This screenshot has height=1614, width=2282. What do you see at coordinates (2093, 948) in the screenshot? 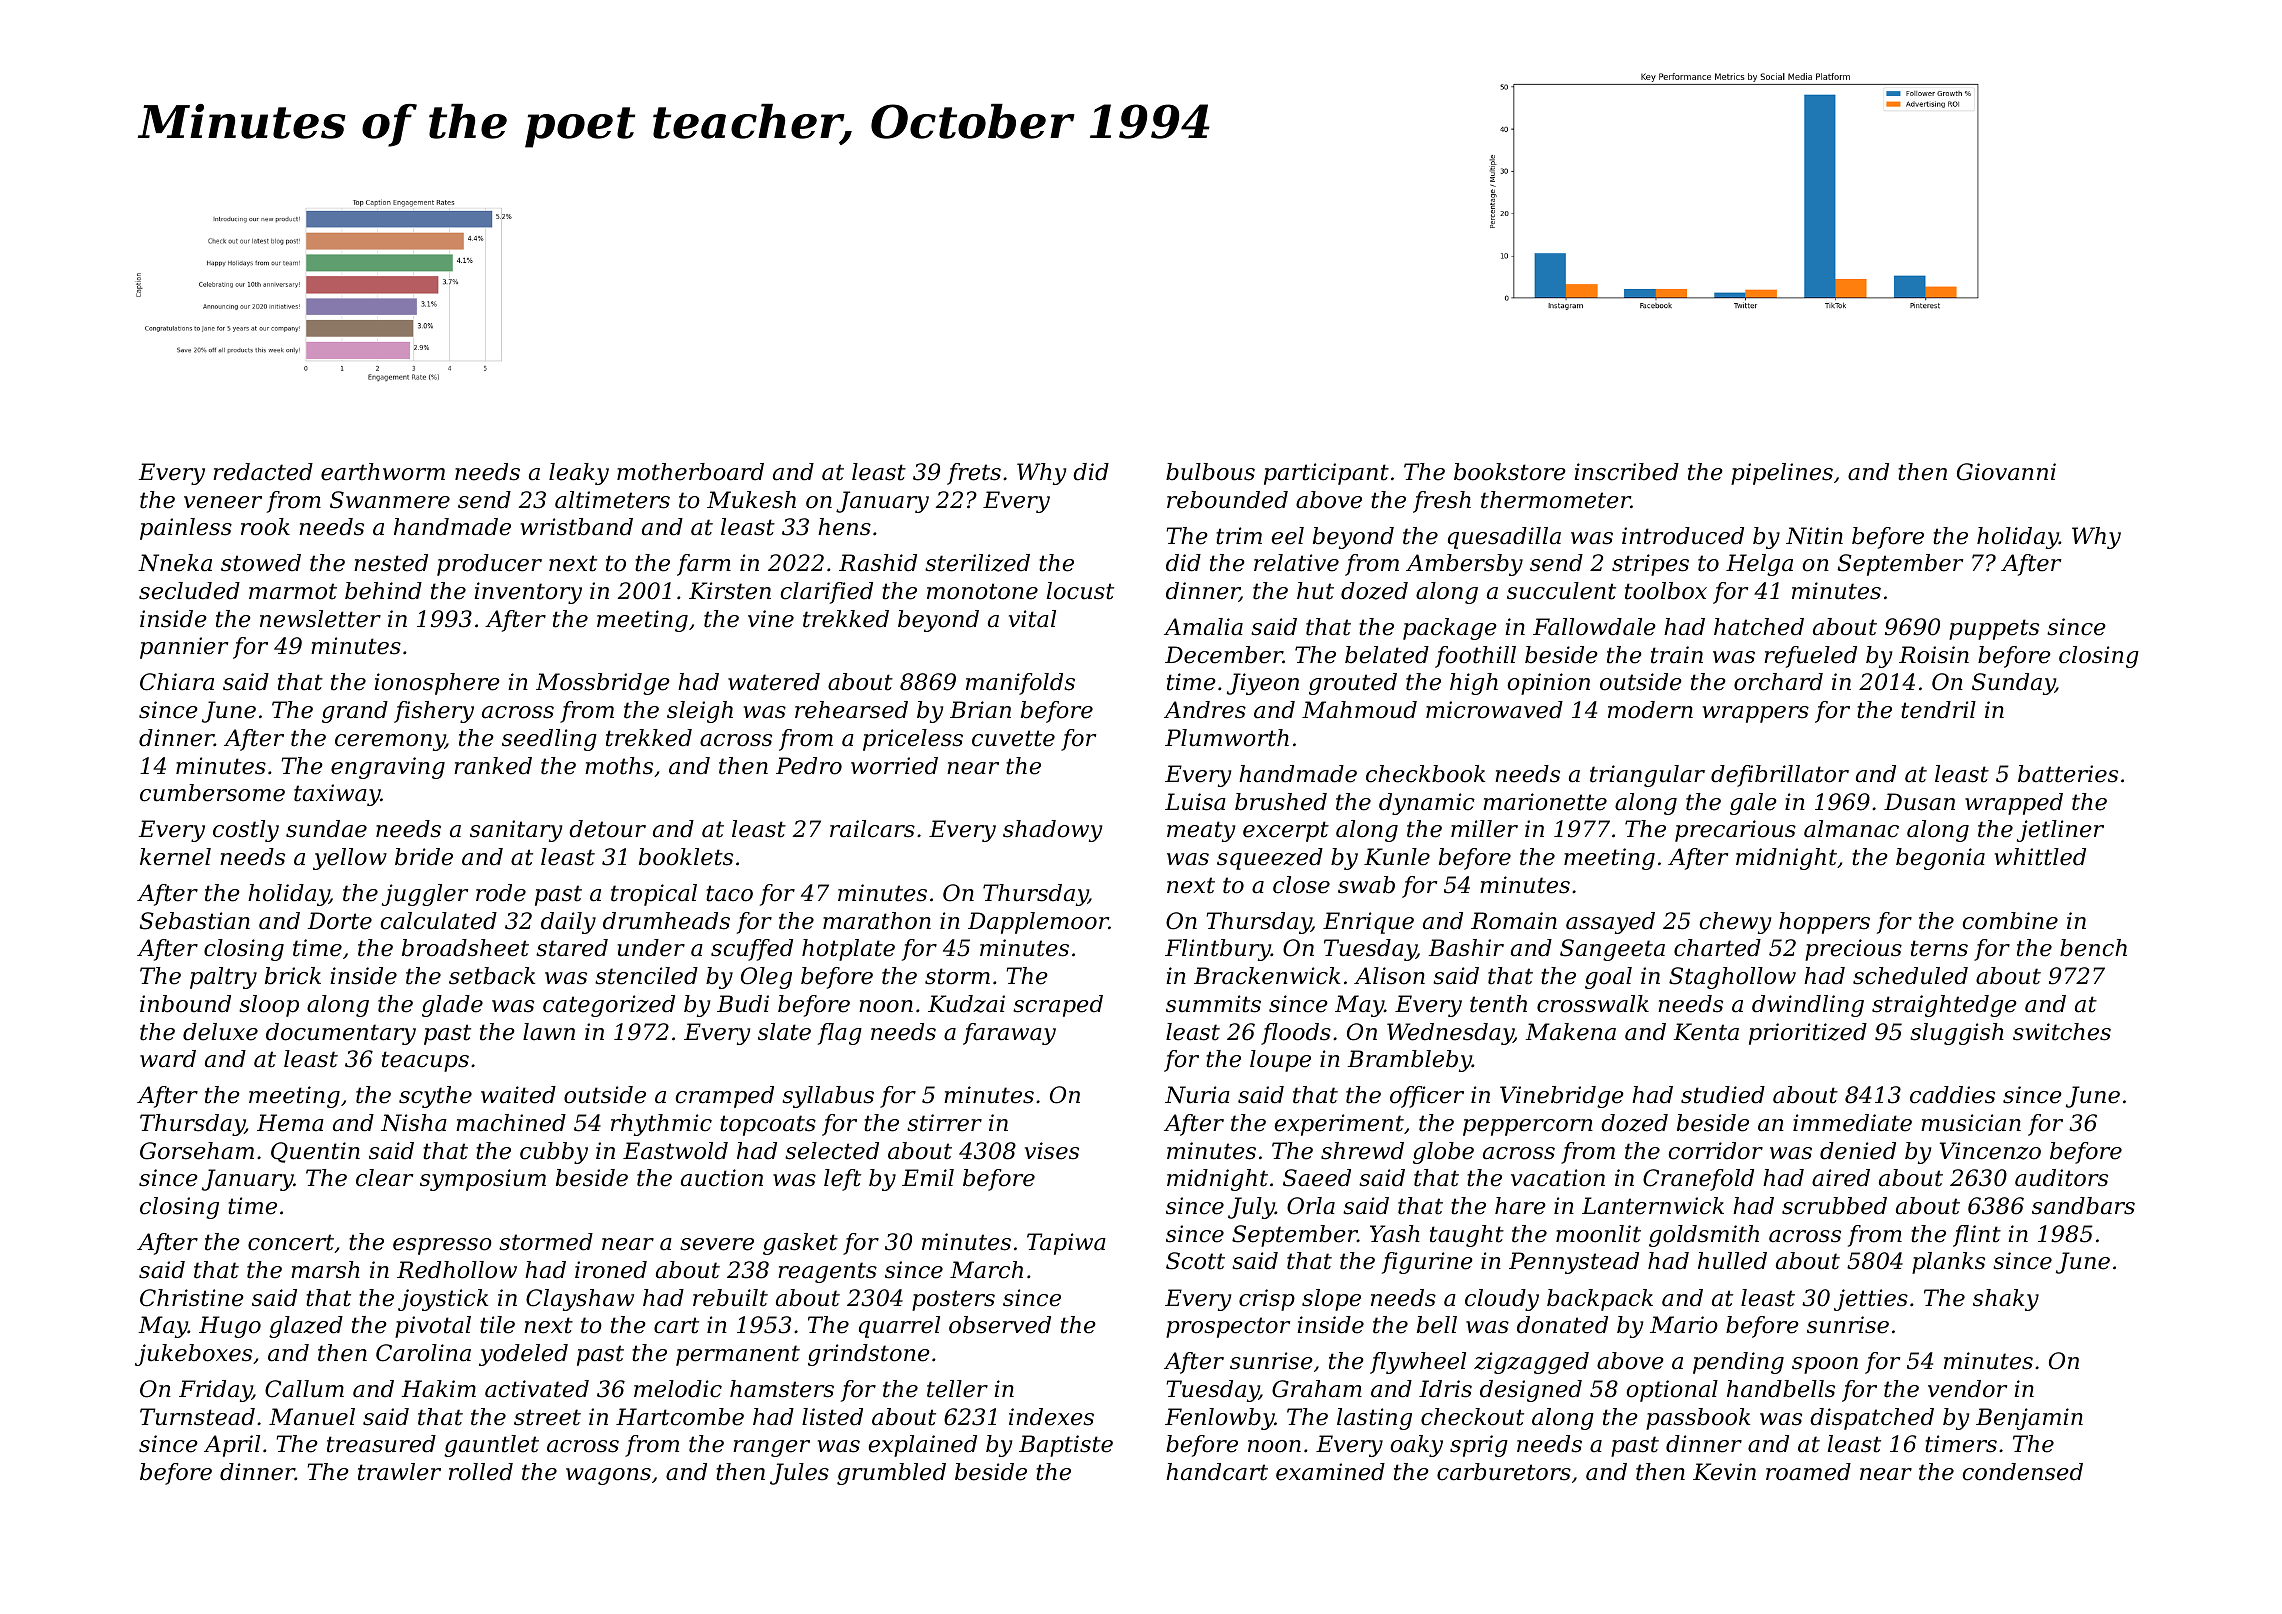
I see `bench` at bounding box center [2093, 948].
